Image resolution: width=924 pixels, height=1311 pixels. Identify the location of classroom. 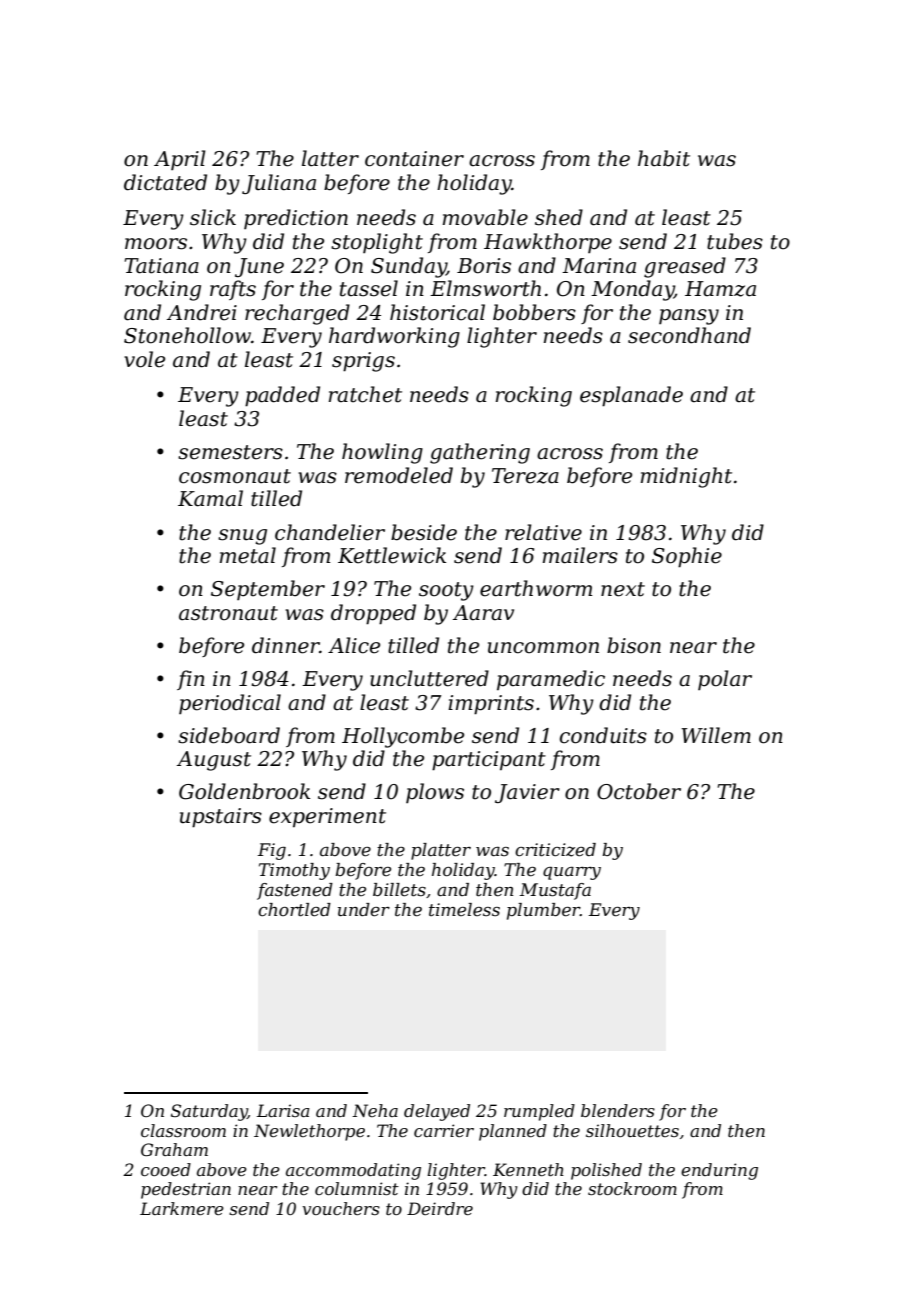
(183, 1130).
